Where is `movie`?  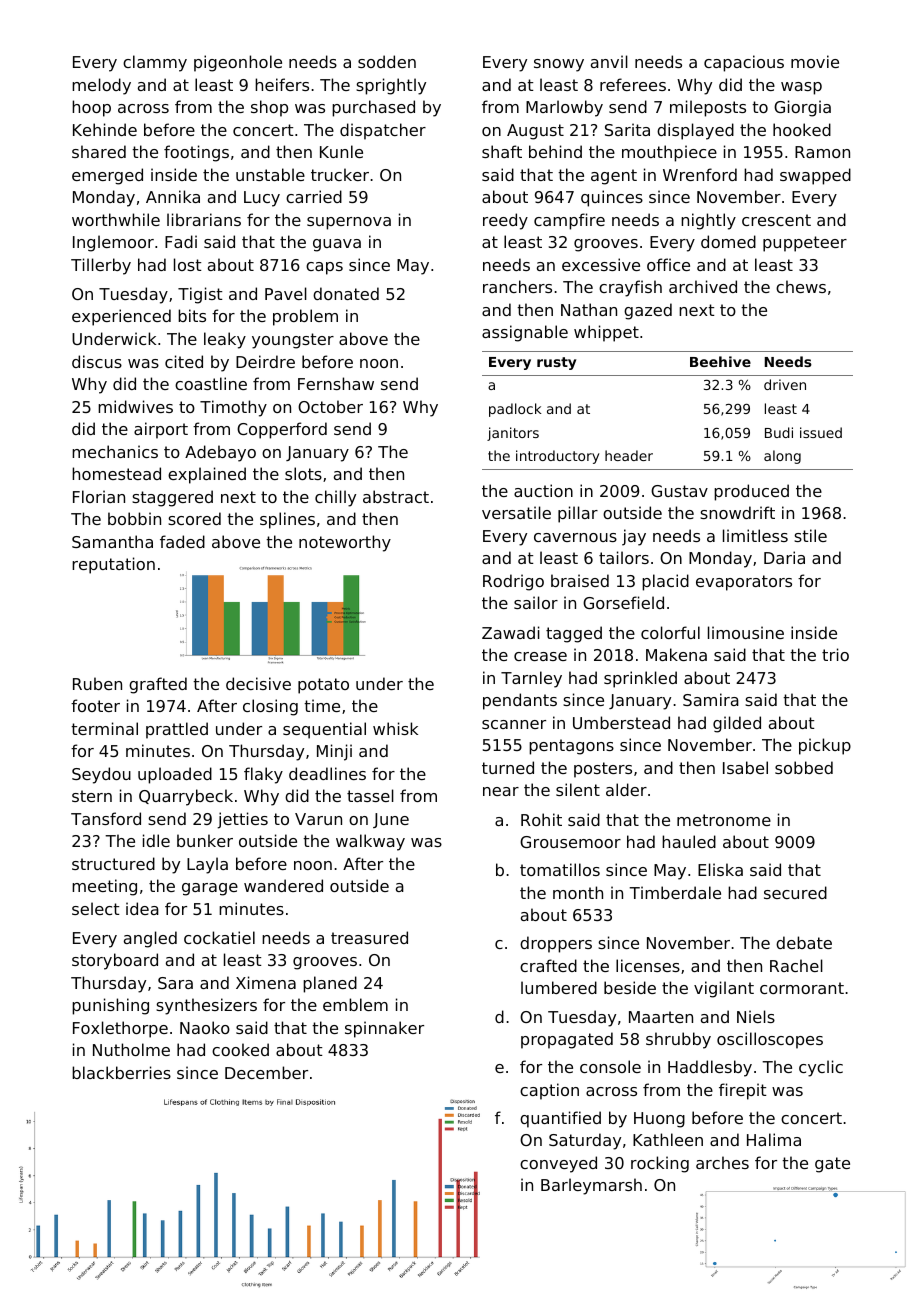 movie is located at coordinates (815, 61).
